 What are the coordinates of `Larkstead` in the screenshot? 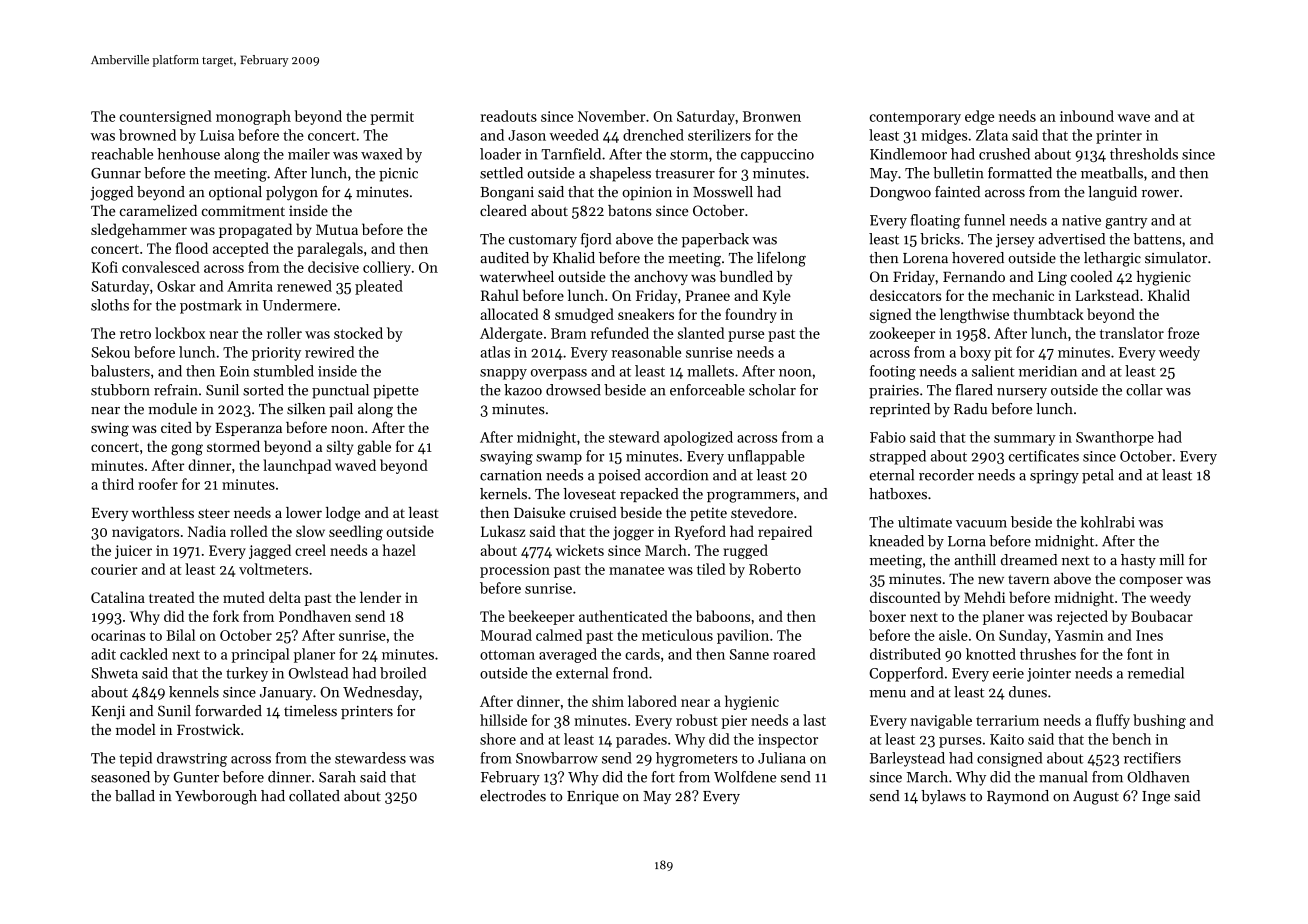 It's located at (1107, 295).
